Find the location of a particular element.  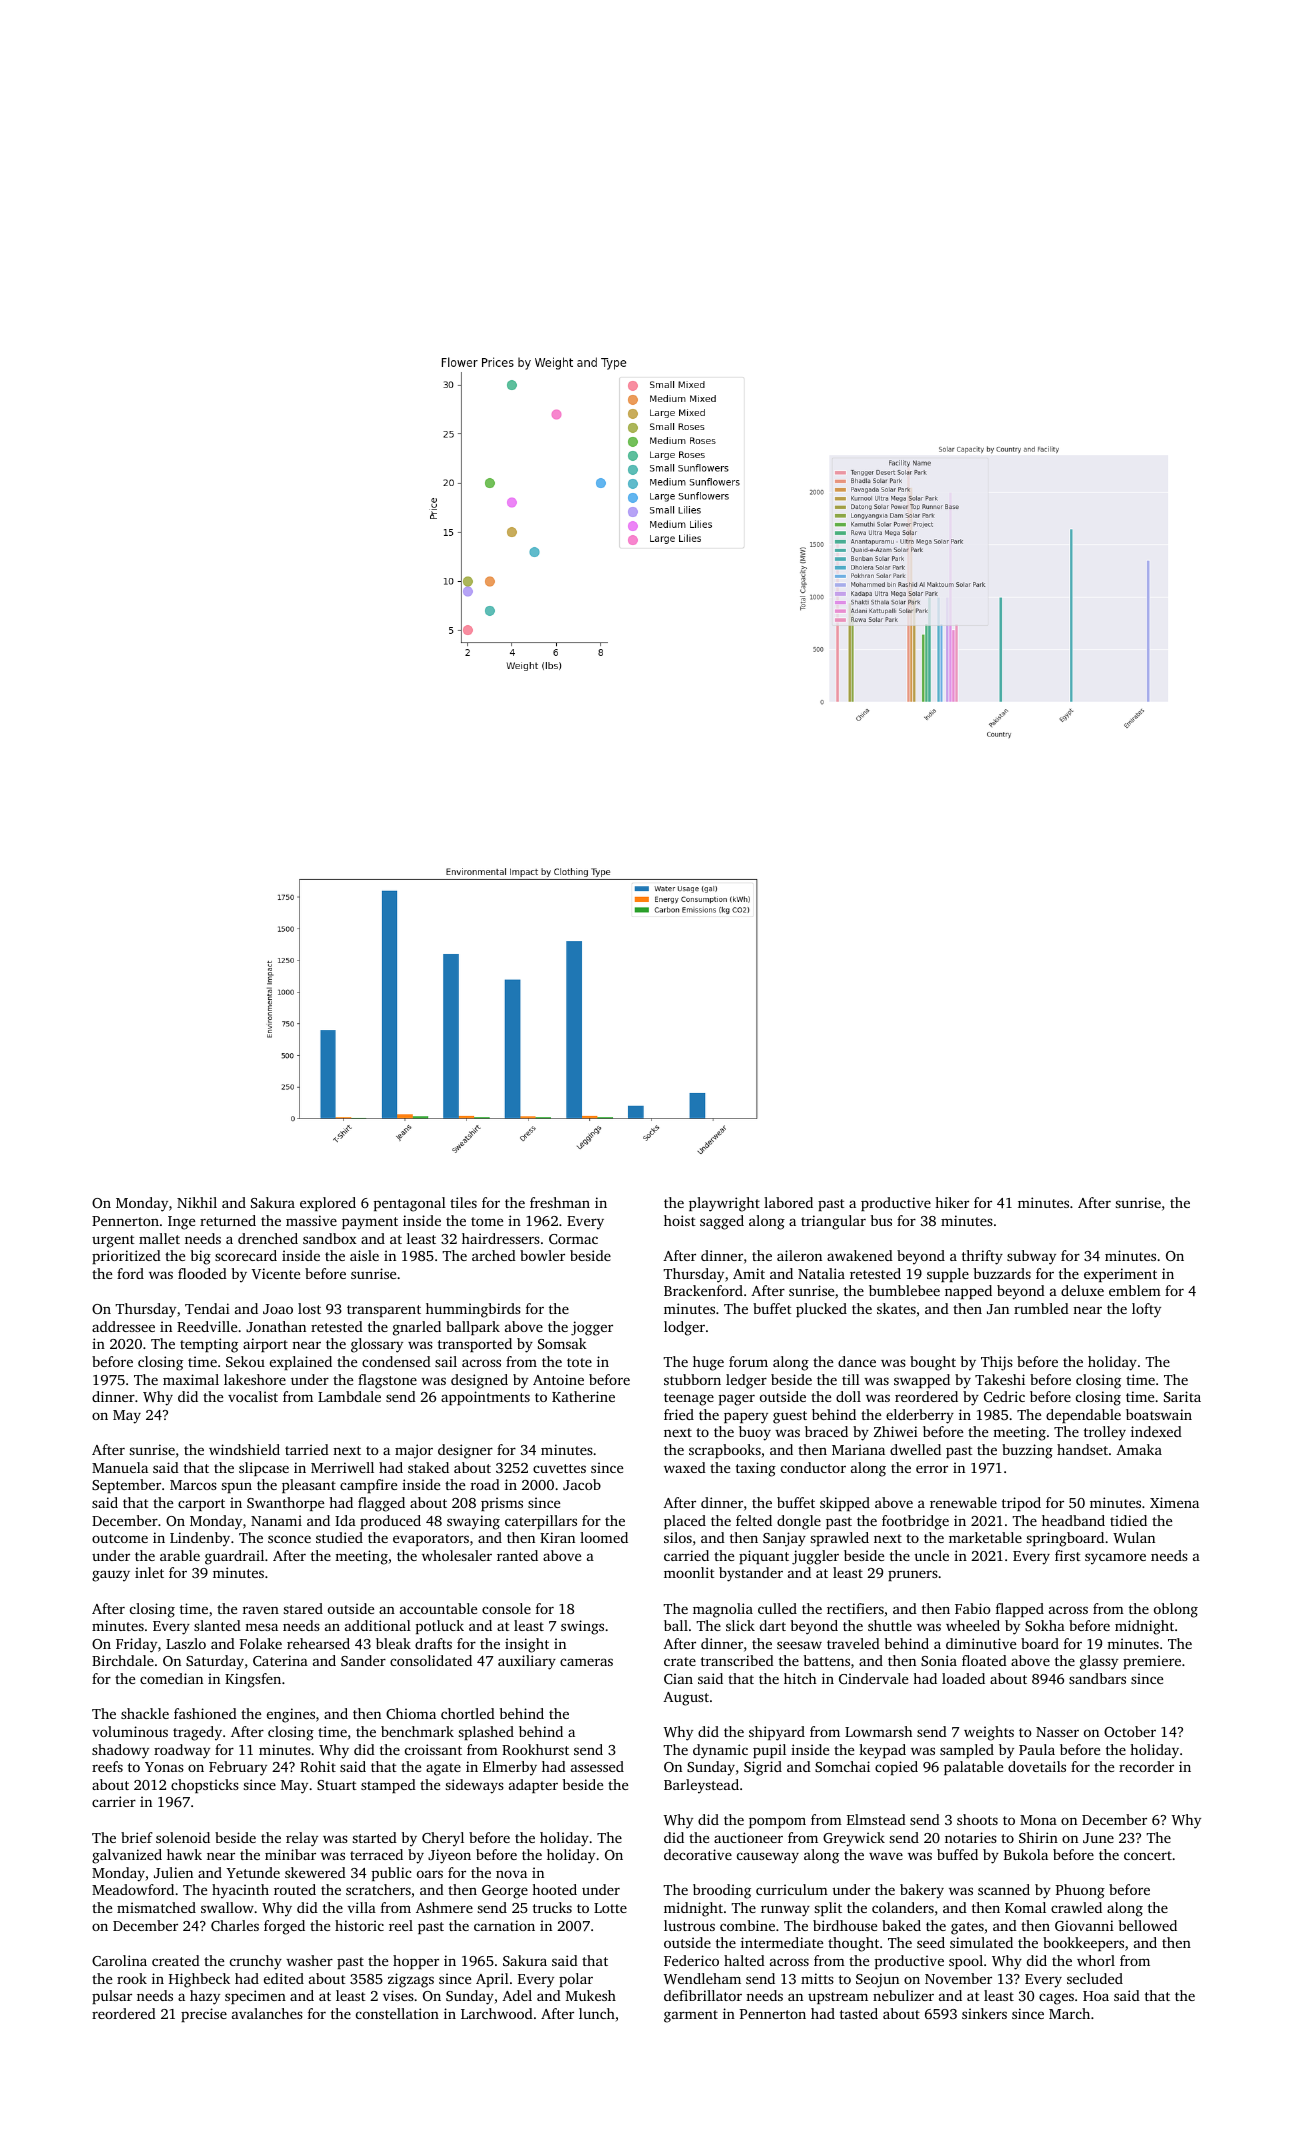

ranted is located at coordinates (517, 1555).
